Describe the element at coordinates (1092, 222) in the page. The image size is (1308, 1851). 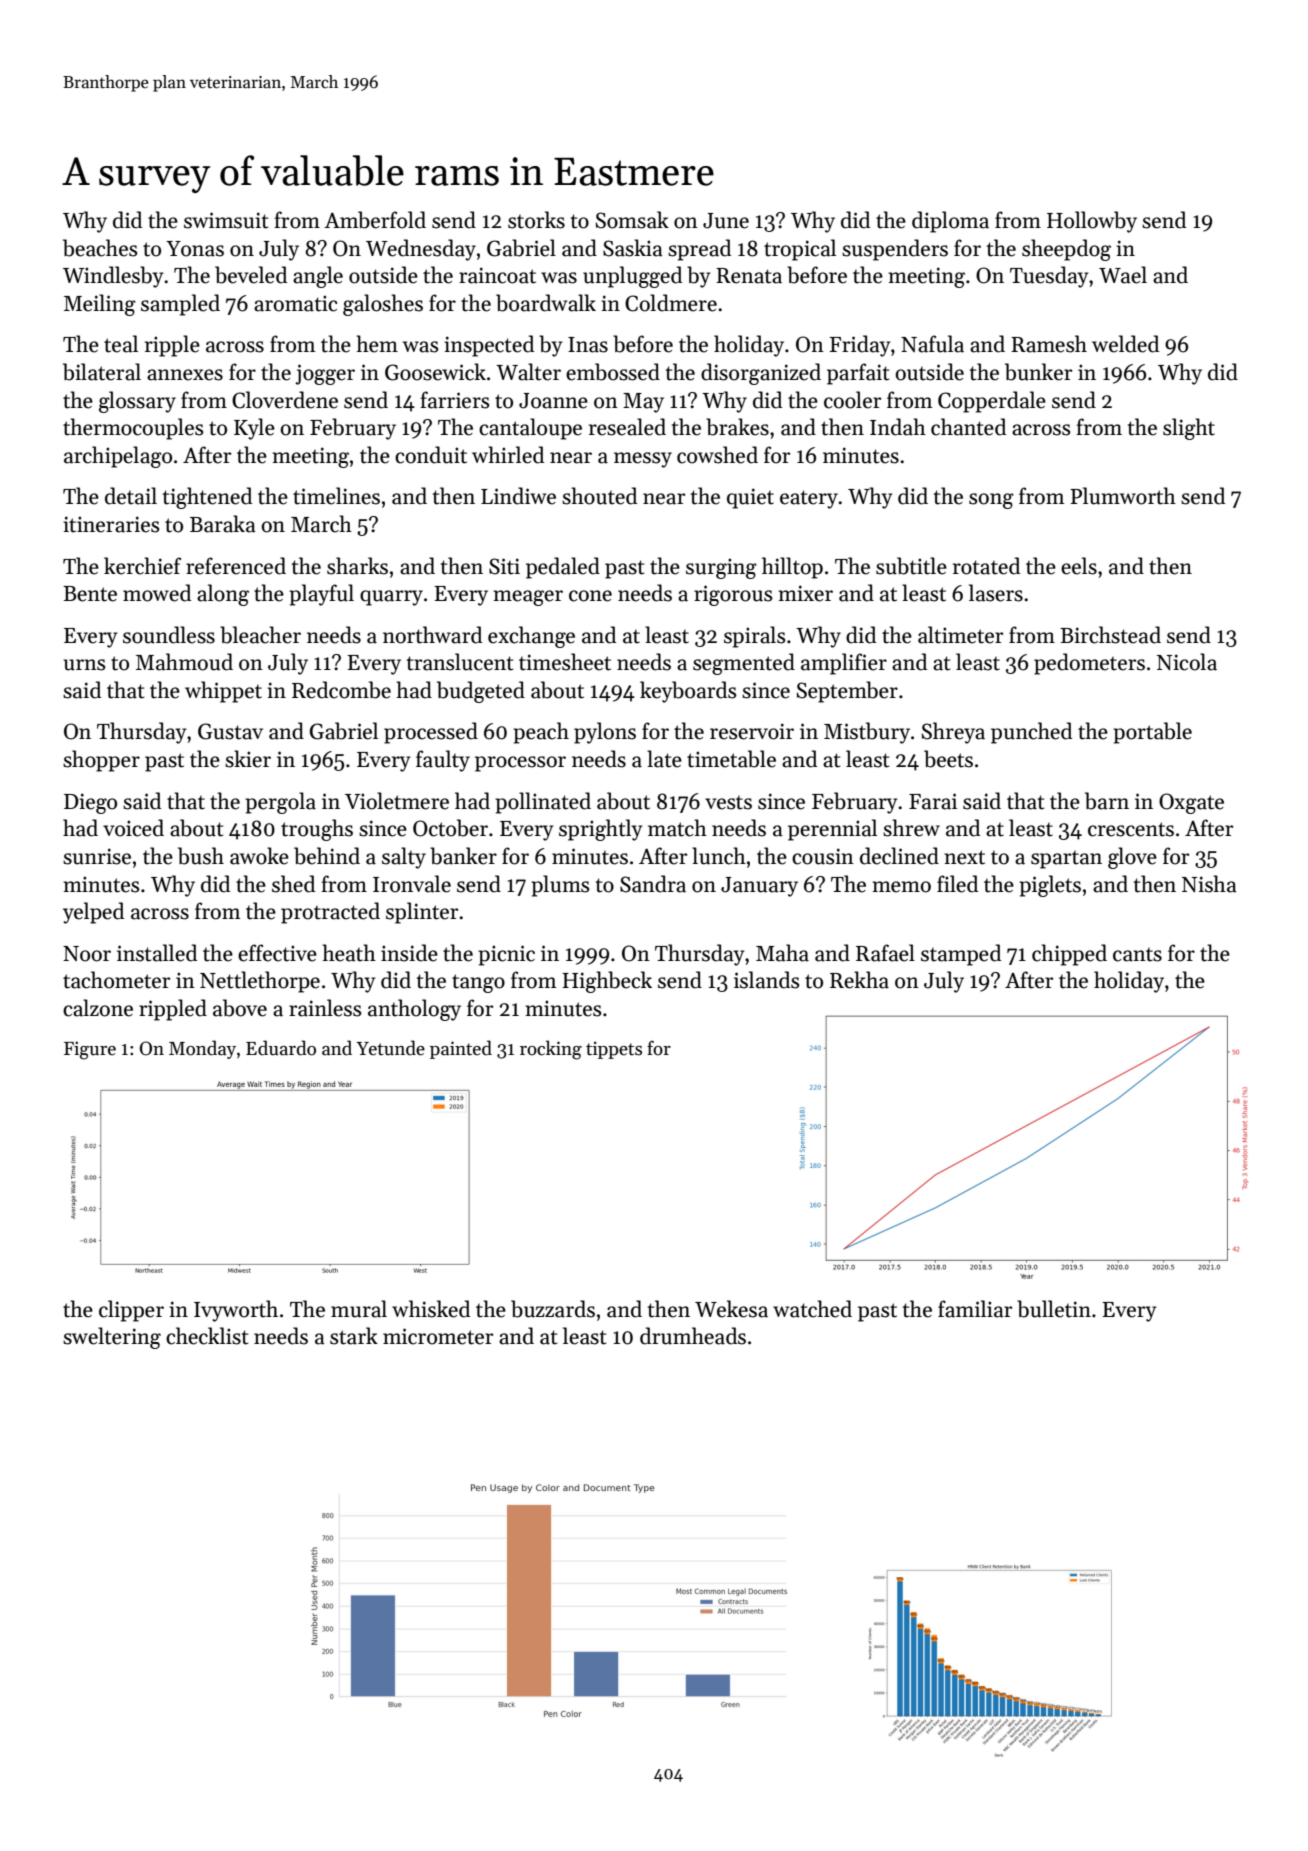
I see `Hollowby` at that location.
